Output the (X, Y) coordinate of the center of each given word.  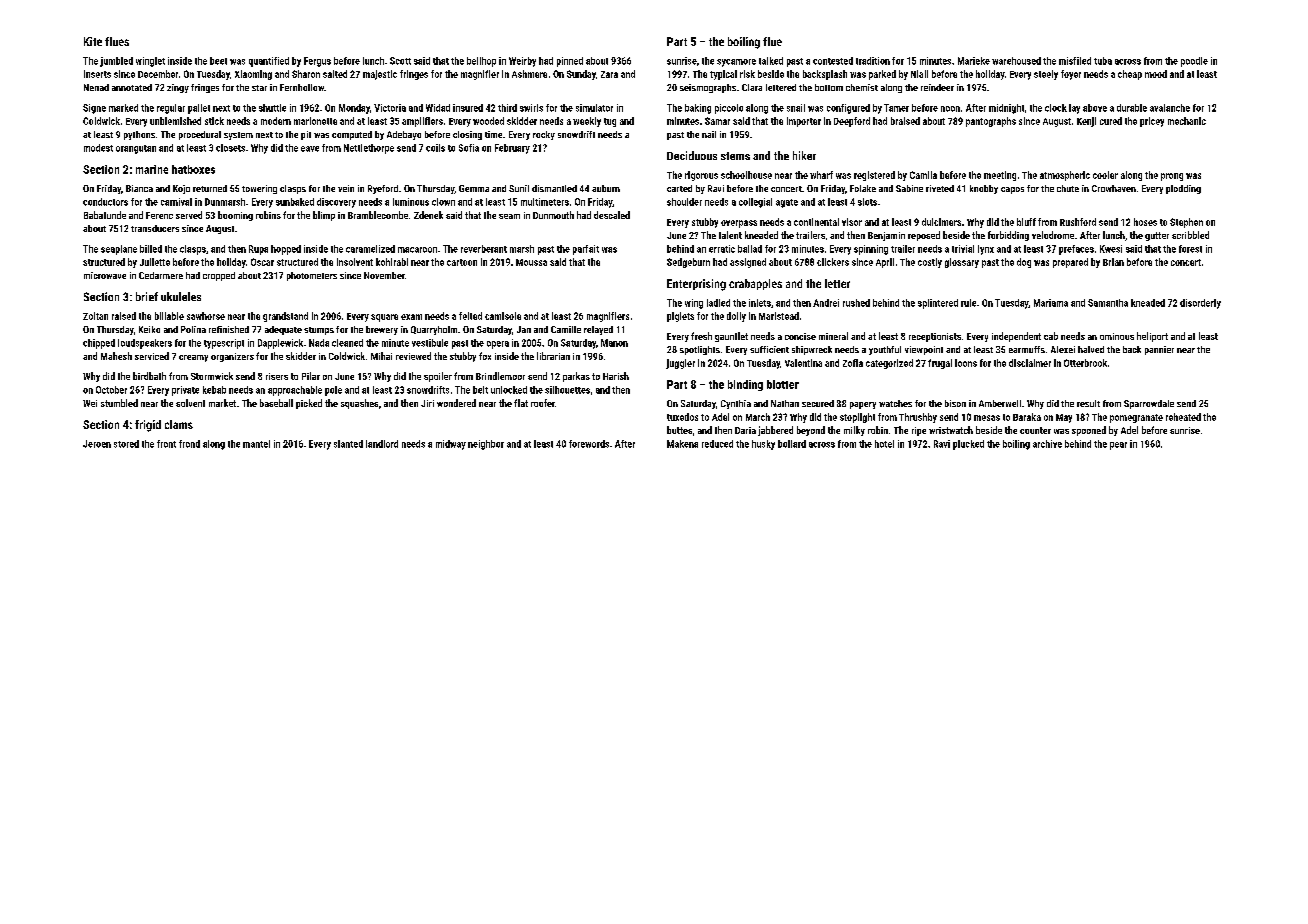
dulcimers (941, 222)
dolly (736, 317)
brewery (382, 330)
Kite (93, 41)
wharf (821, 175)
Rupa (258, 250)
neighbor (486, 445)
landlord (382, 444)
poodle (1194, 62)
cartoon (462, 262)
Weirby (522, 62)
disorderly (1200, 304)
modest (98, 148)
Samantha (1108, 303)
